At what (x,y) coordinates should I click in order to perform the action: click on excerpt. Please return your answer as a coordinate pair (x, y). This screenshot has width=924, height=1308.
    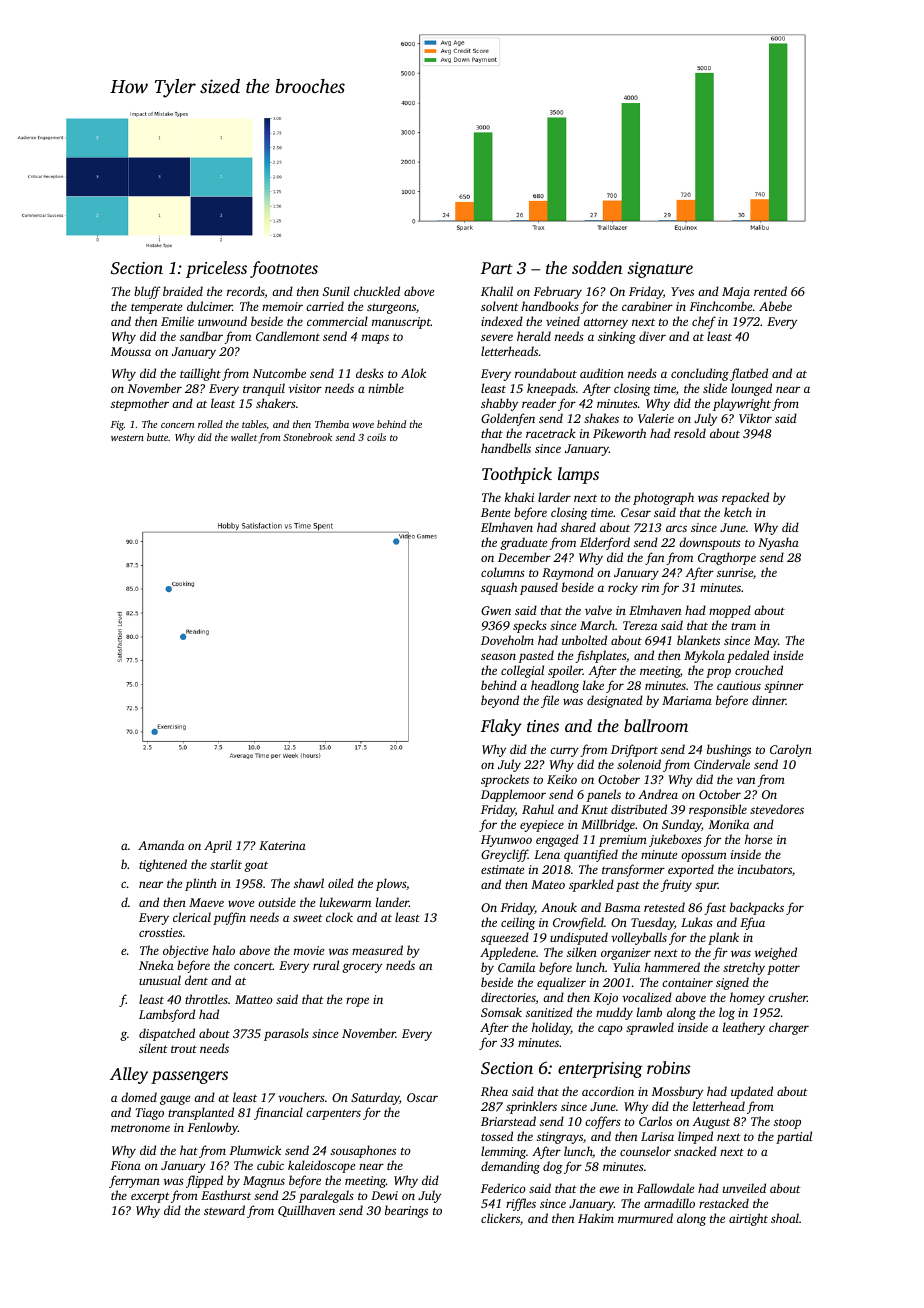
    Looking at the image, I should click on (150, 1197).
